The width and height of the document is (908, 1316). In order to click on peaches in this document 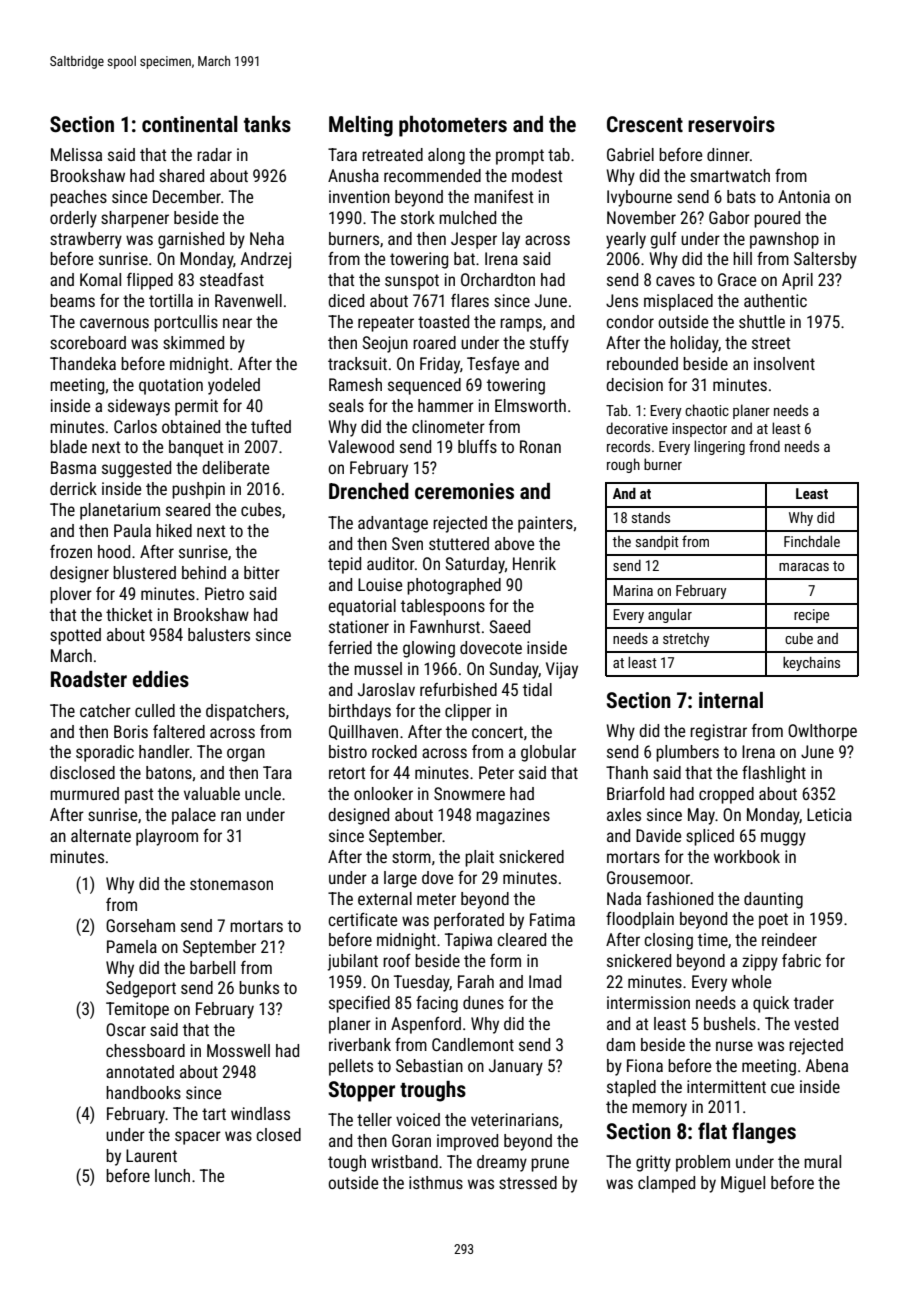, I will do `click(78, 198)`.
